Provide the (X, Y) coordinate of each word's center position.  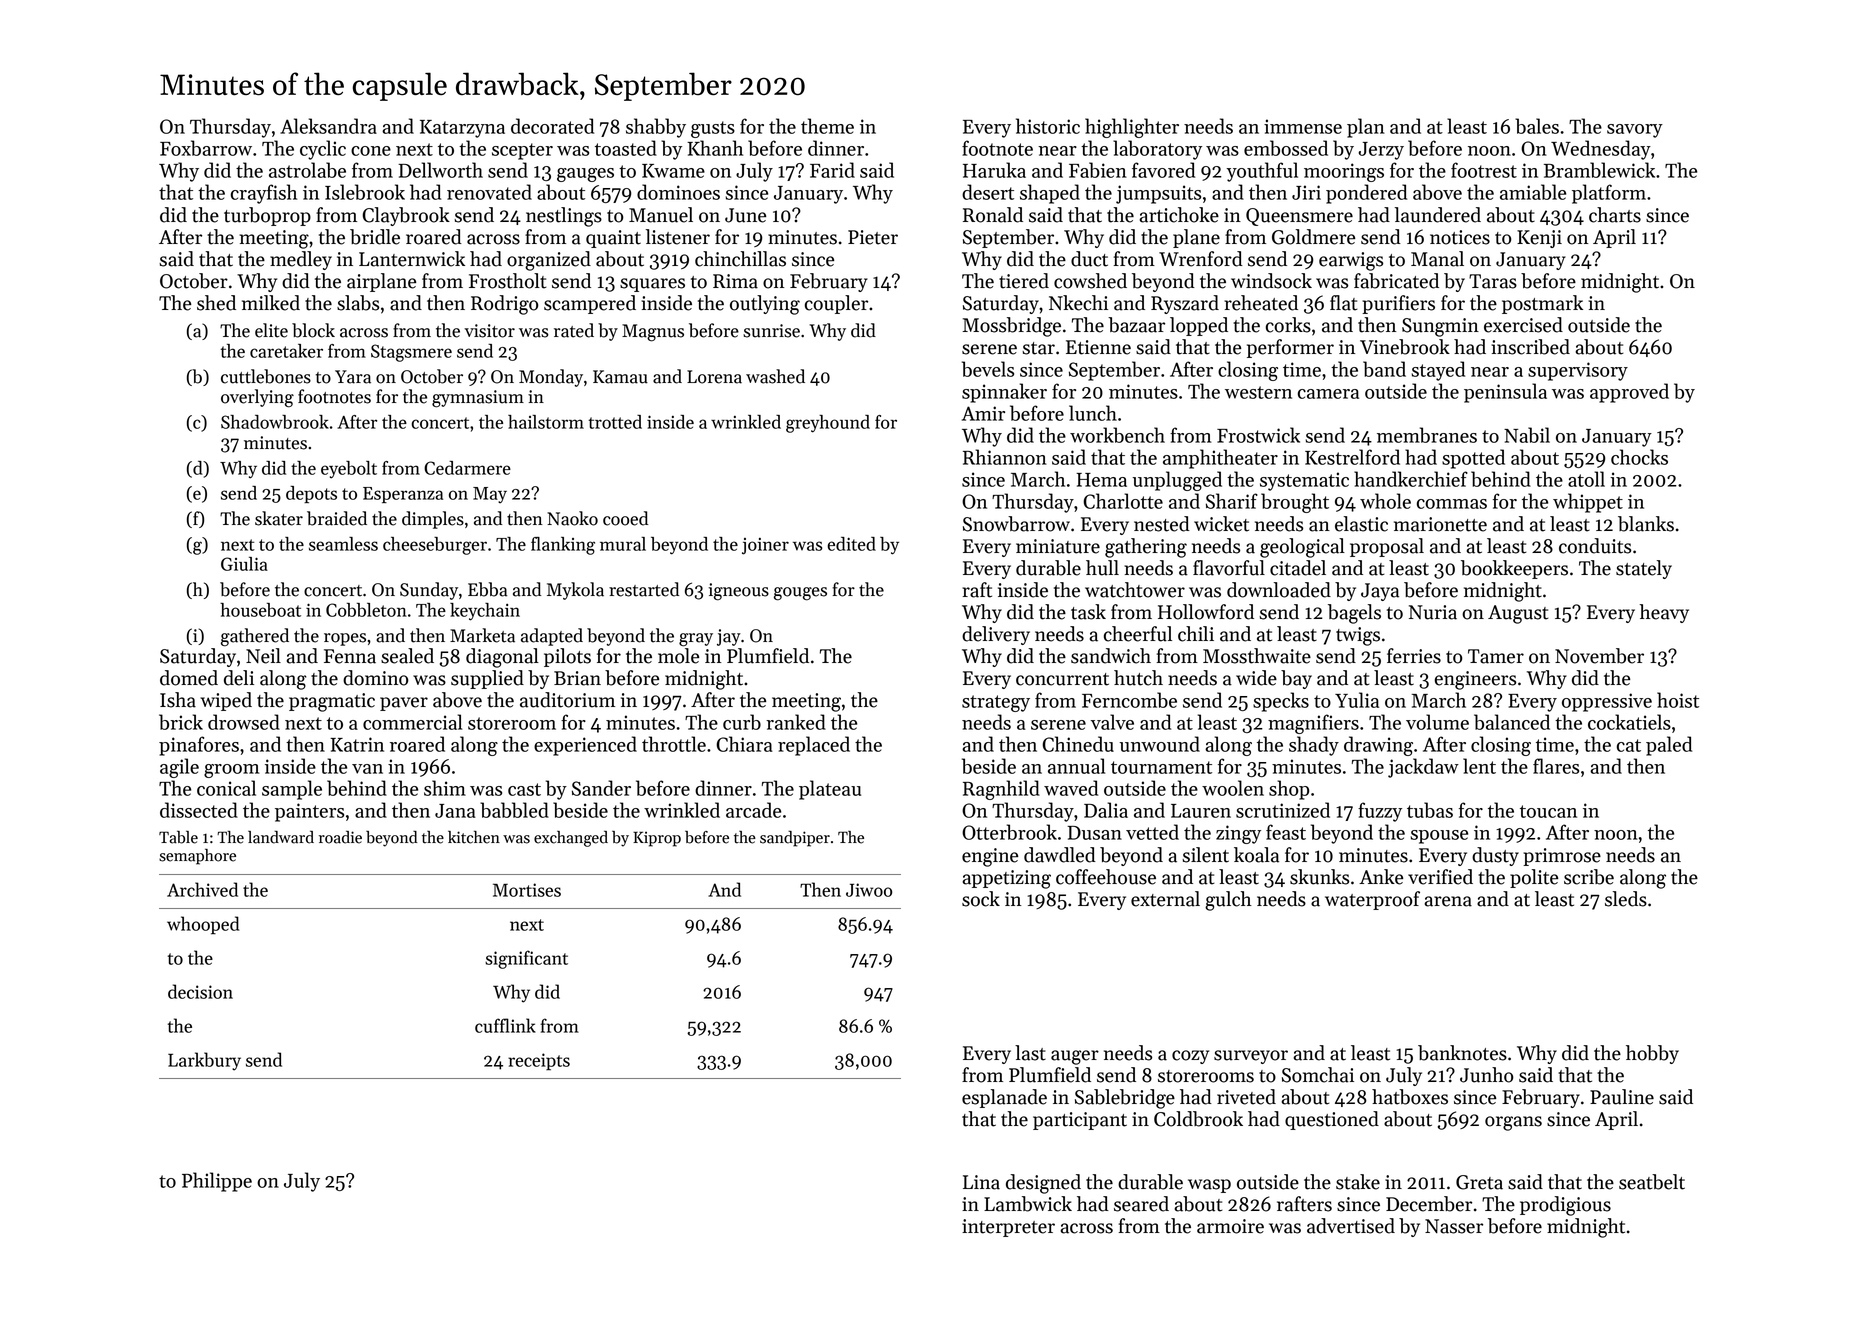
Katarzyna (462, 129)
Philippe (217, 1182)
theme (827, 126)
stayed (1438, 371)
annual (1076, 766)
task (1088, 612)
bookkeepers (1514, 569)
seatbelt (1652, 1182)
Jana (455, 811)
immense (1303, 126)
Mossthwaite (1257, 656)
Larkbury (204, 1061)
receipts (539, 1061)
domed (189, 678)
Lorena (714, 377)
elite (271, 330)
